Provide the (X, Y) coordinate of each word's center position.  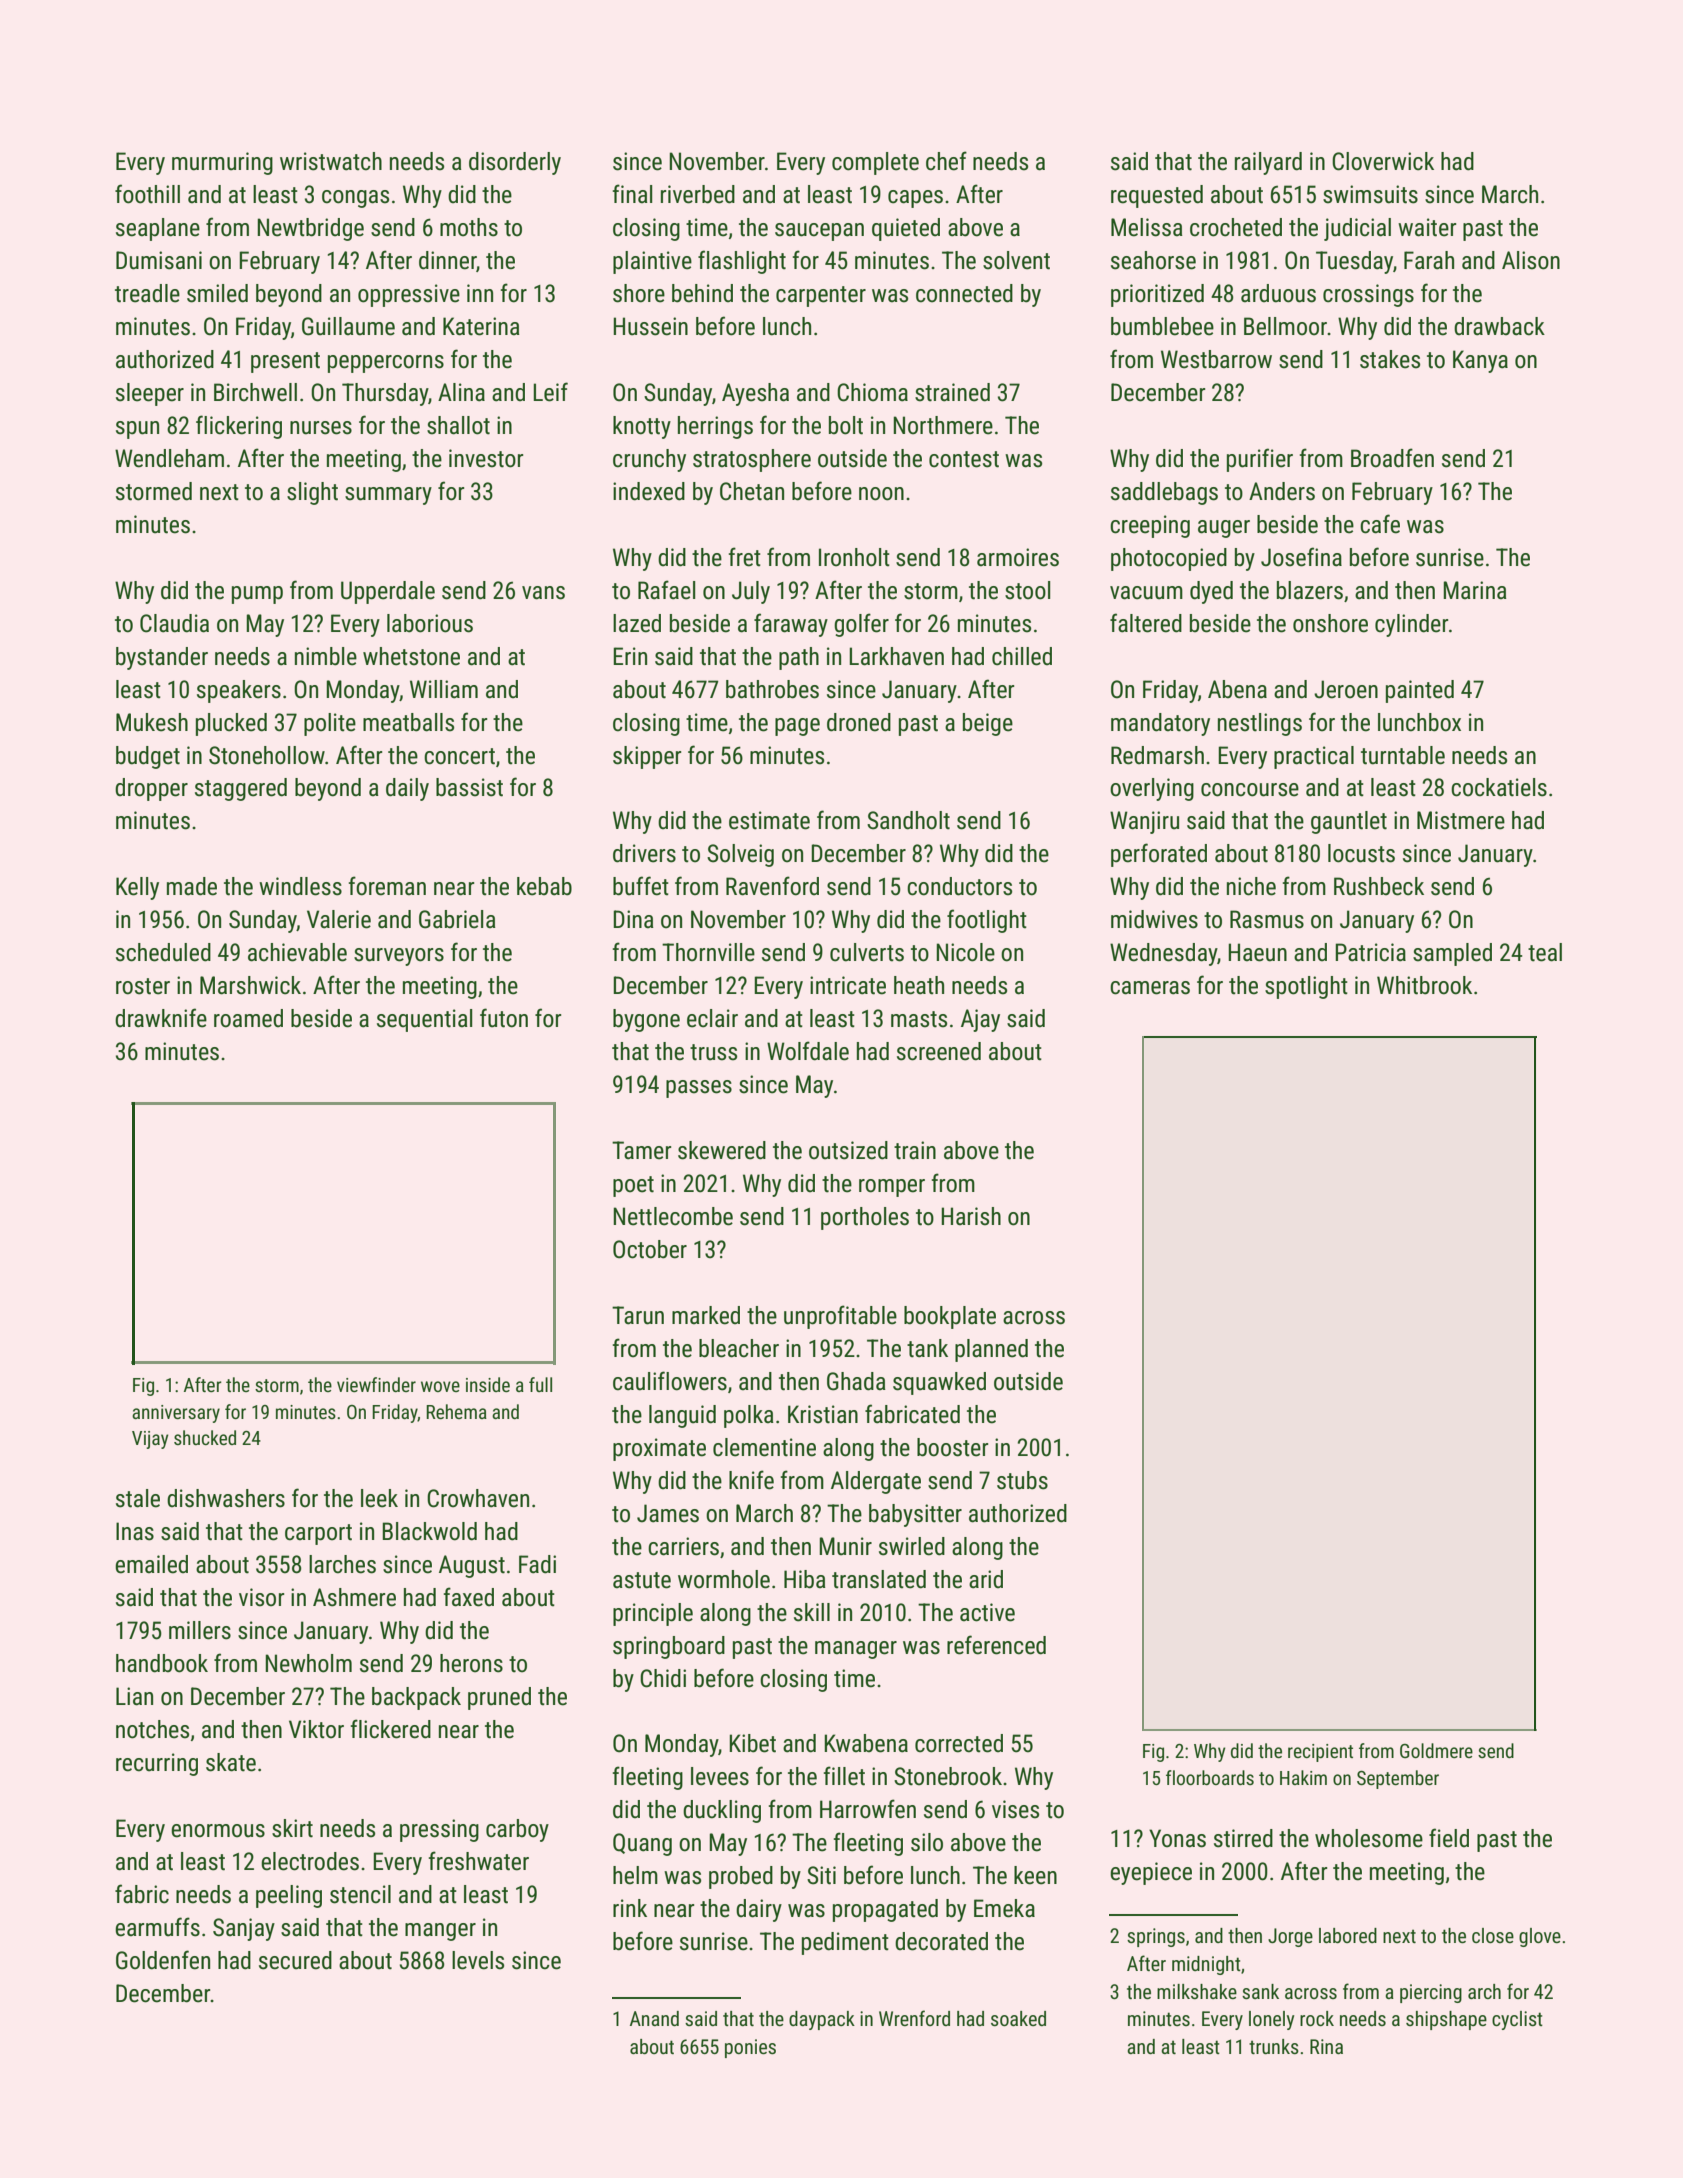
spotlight (1306, 987)
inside (488, 1384)
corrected (959, 1743)
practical (1314, 757)
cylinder (1411, 625)
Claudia (174, 623)
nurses (321, 428)
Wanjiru (1144, 822)
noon (881, 494)
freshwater (479, 1861)
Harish (971, 1216)
